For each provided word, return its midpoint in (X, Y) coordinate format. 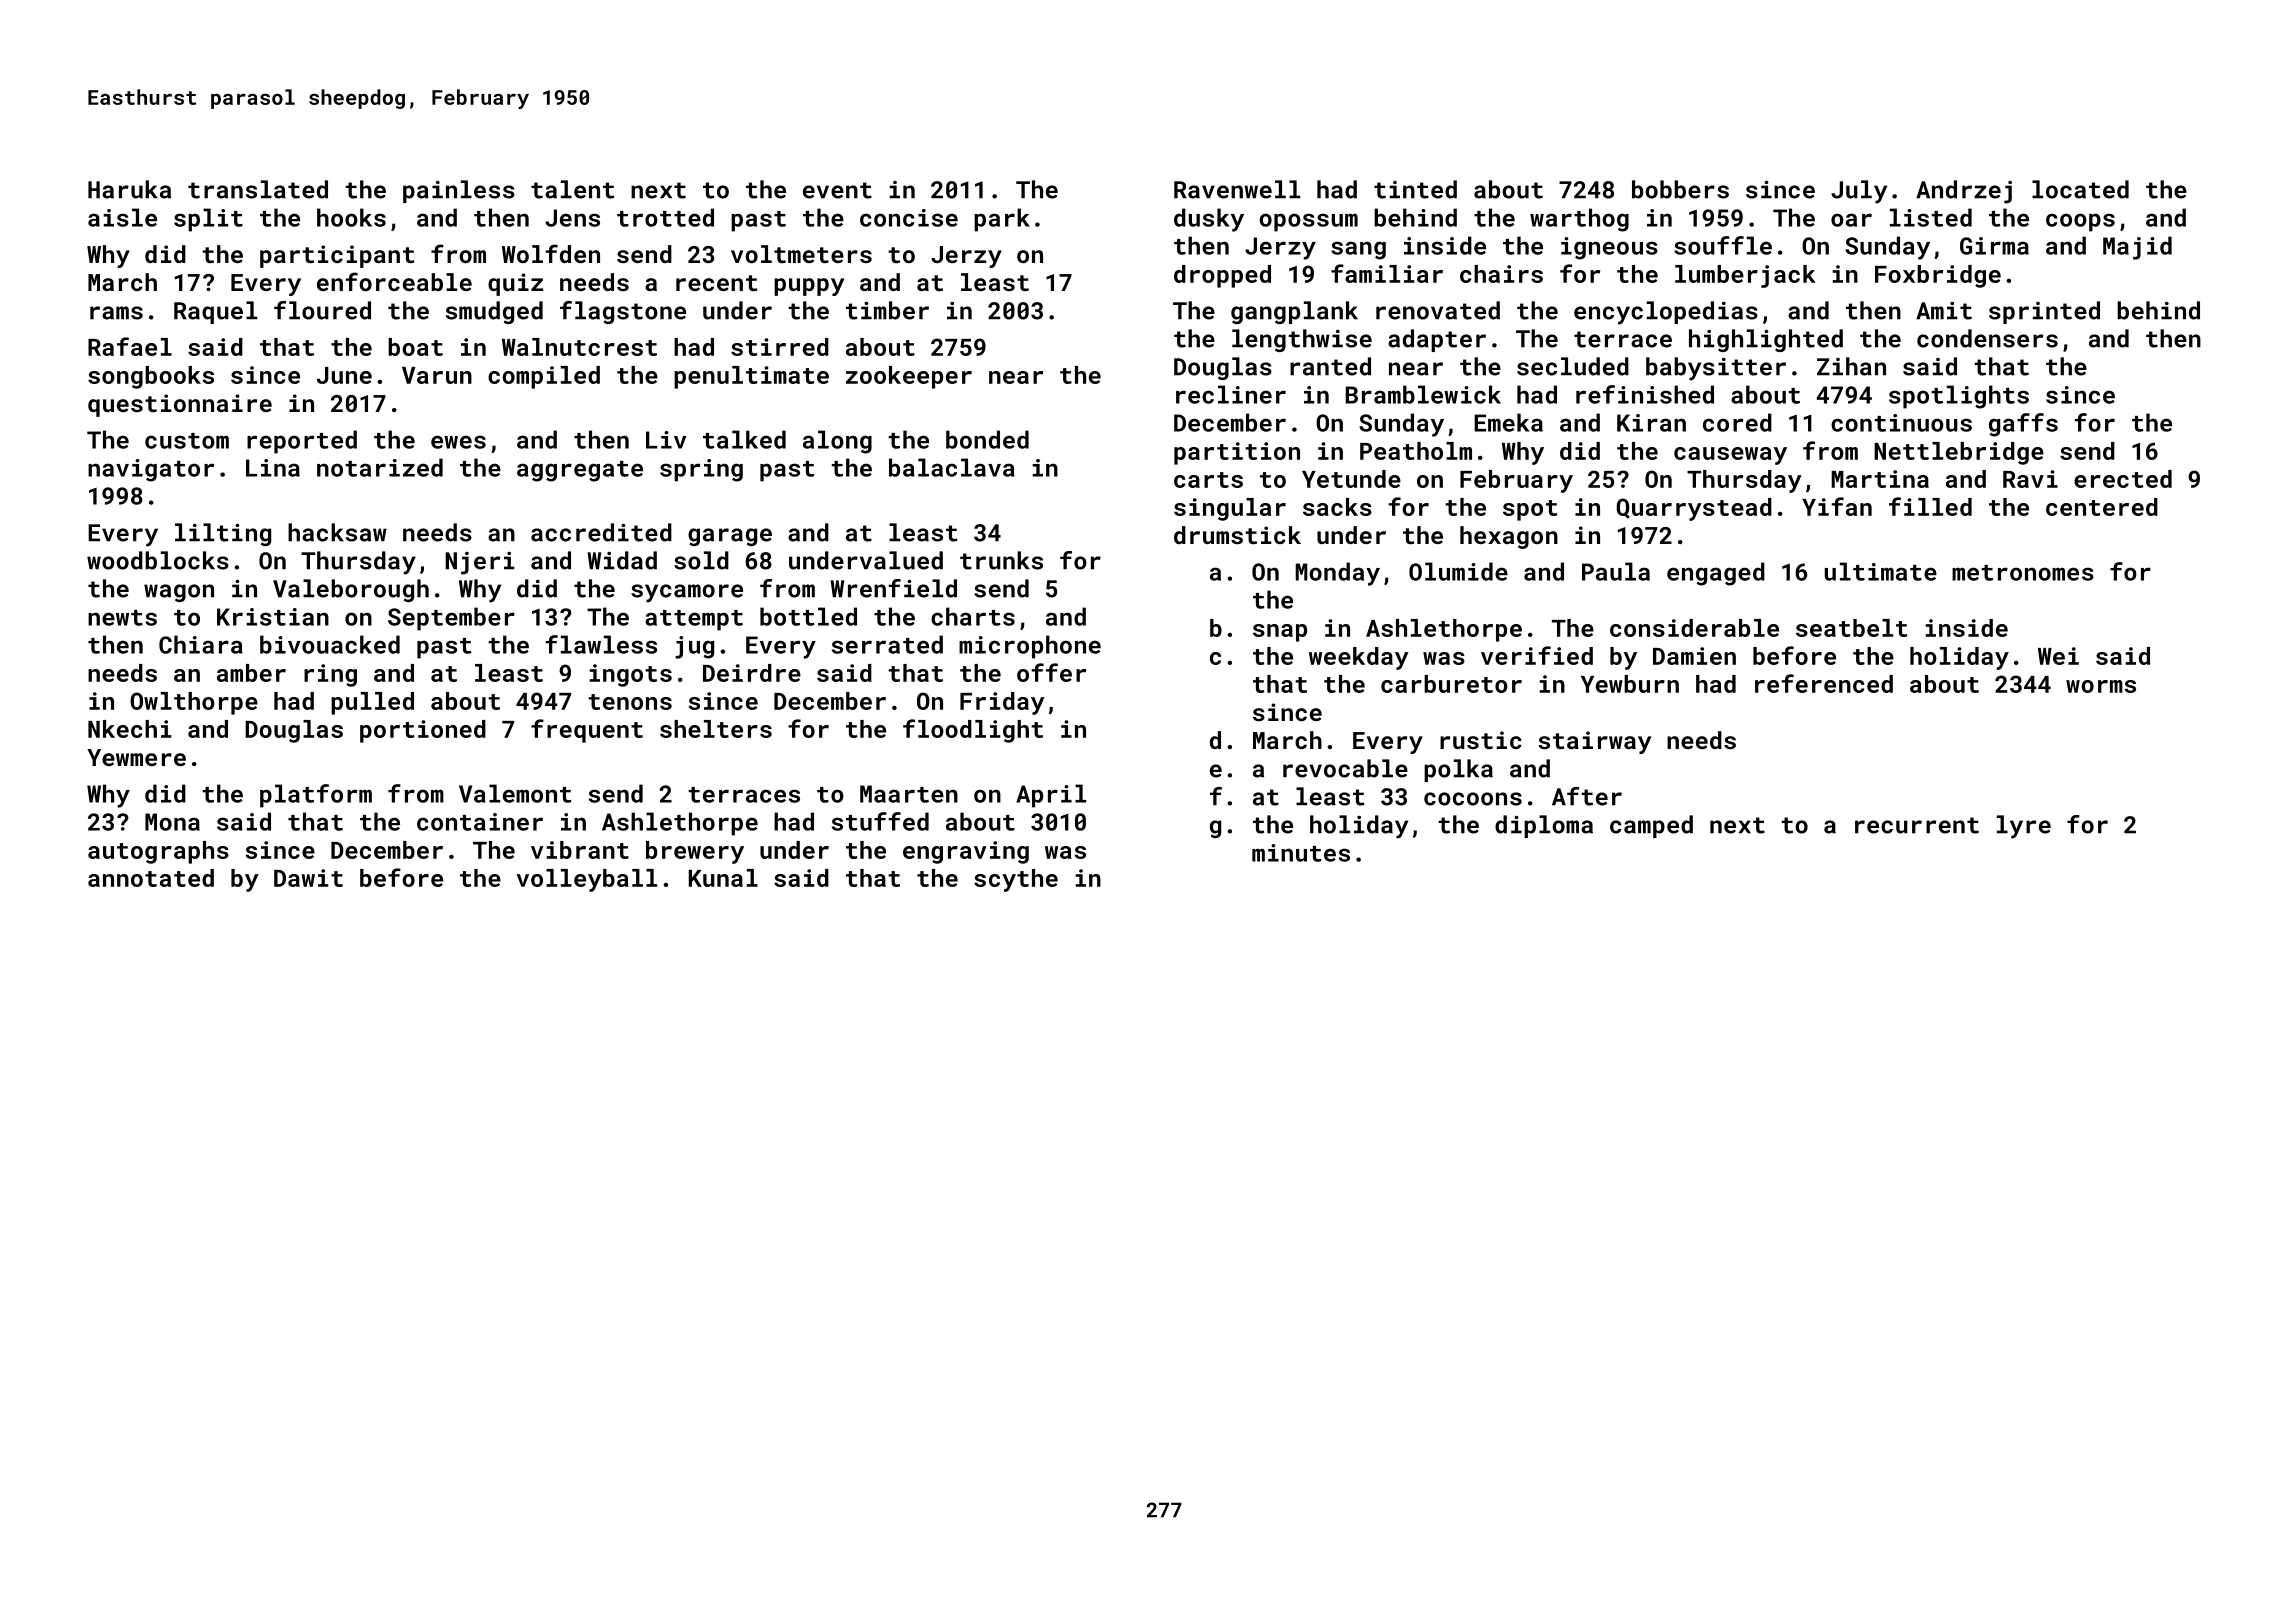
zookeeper (909, 377)
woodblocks (158, 560)
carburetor (1451, 684)
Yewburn (1630, 684)
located (2080, 189)
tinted (1415, 189)
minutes (1301, 853)
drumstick (1237, 535)
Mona (172, 822)
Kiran (1651, 423)
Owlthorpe (194, 703)
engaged (1716, 574)
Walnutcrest (579, 347)
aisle (122, 217)
